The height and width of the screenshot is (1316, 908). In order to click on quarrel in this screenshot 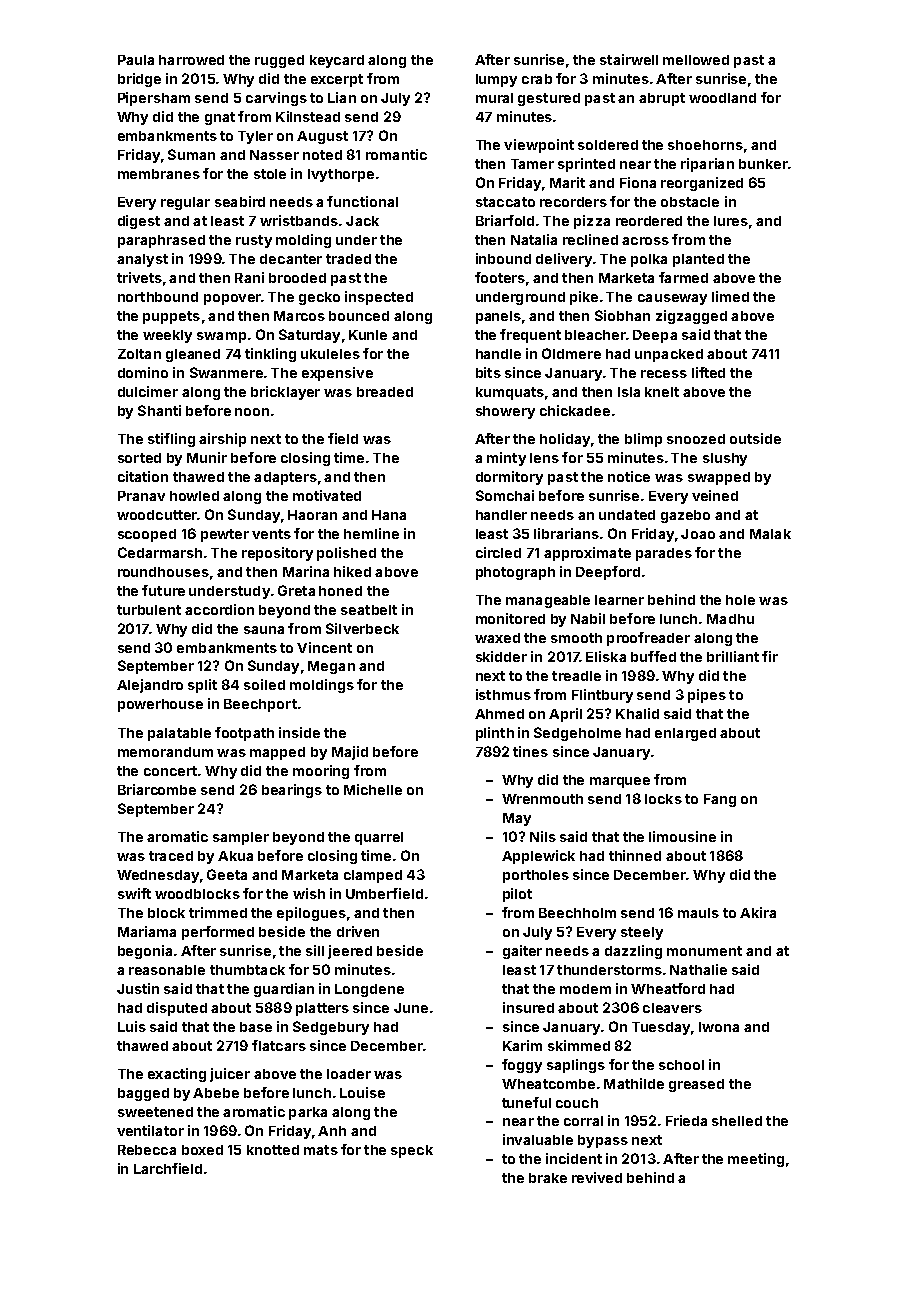, I will do `click(379, 838)`.
